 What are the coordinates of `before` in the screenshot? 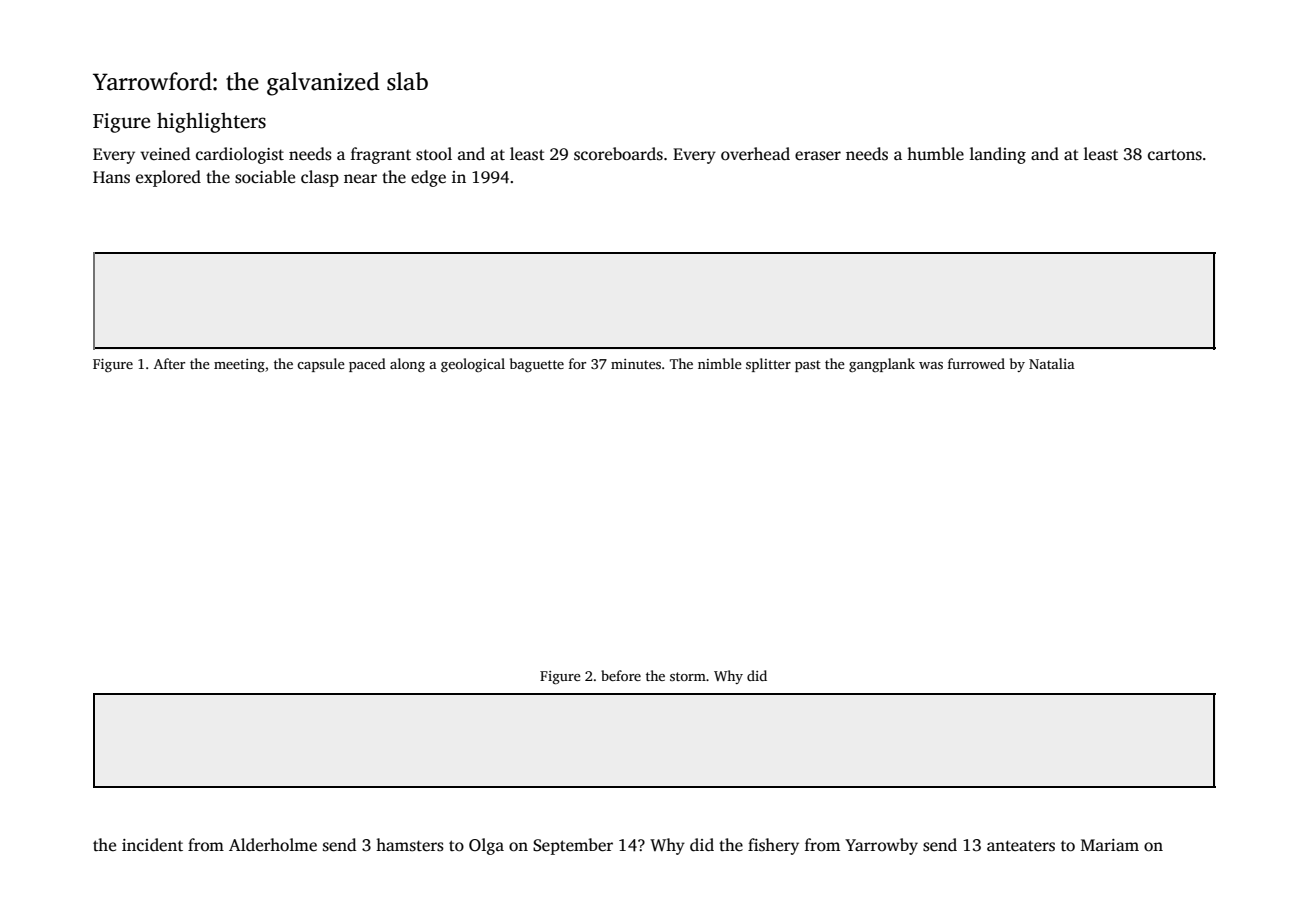 It's located at (621, 675).
